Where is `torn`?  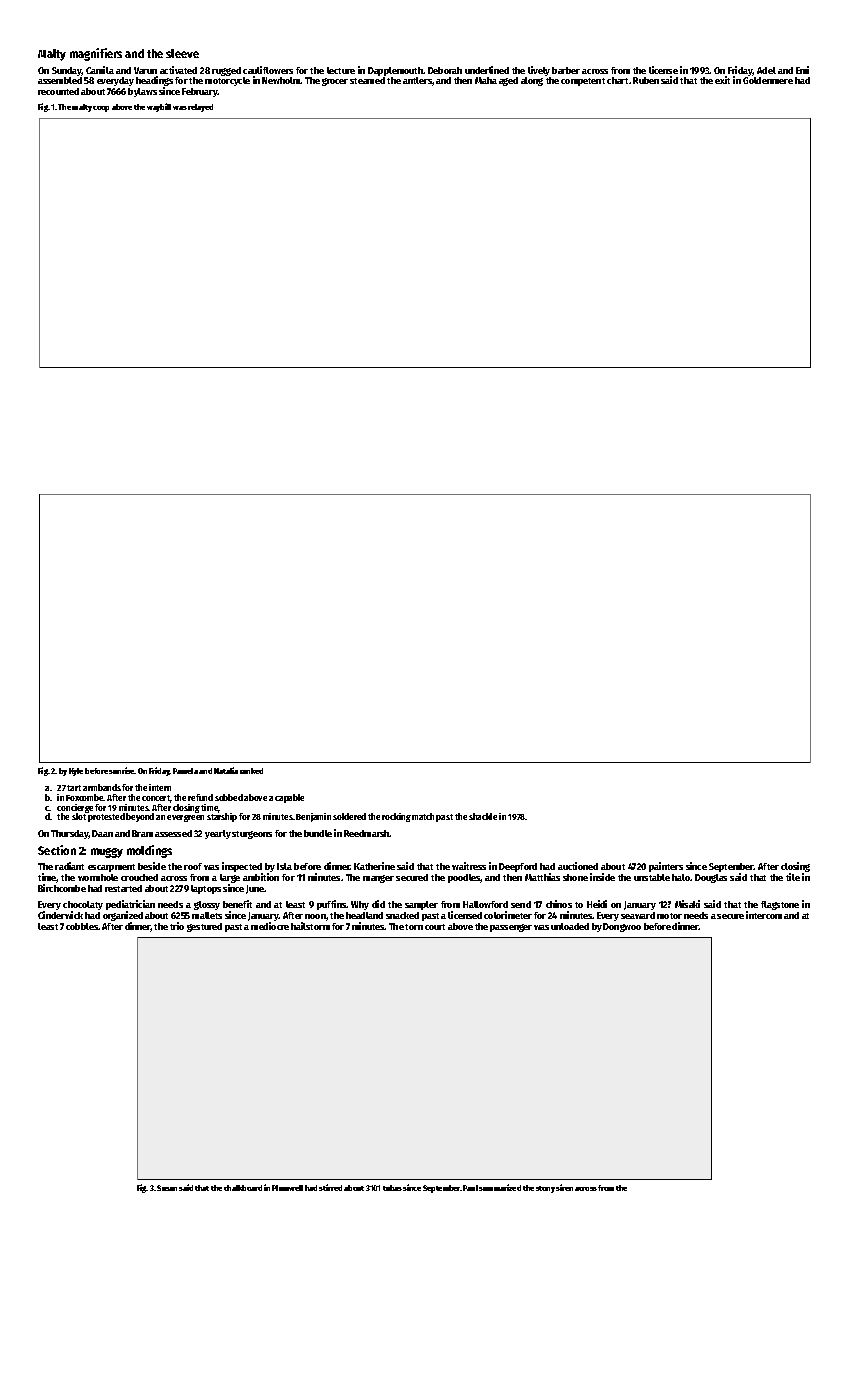
torn is located at coordinates (414, 927).
